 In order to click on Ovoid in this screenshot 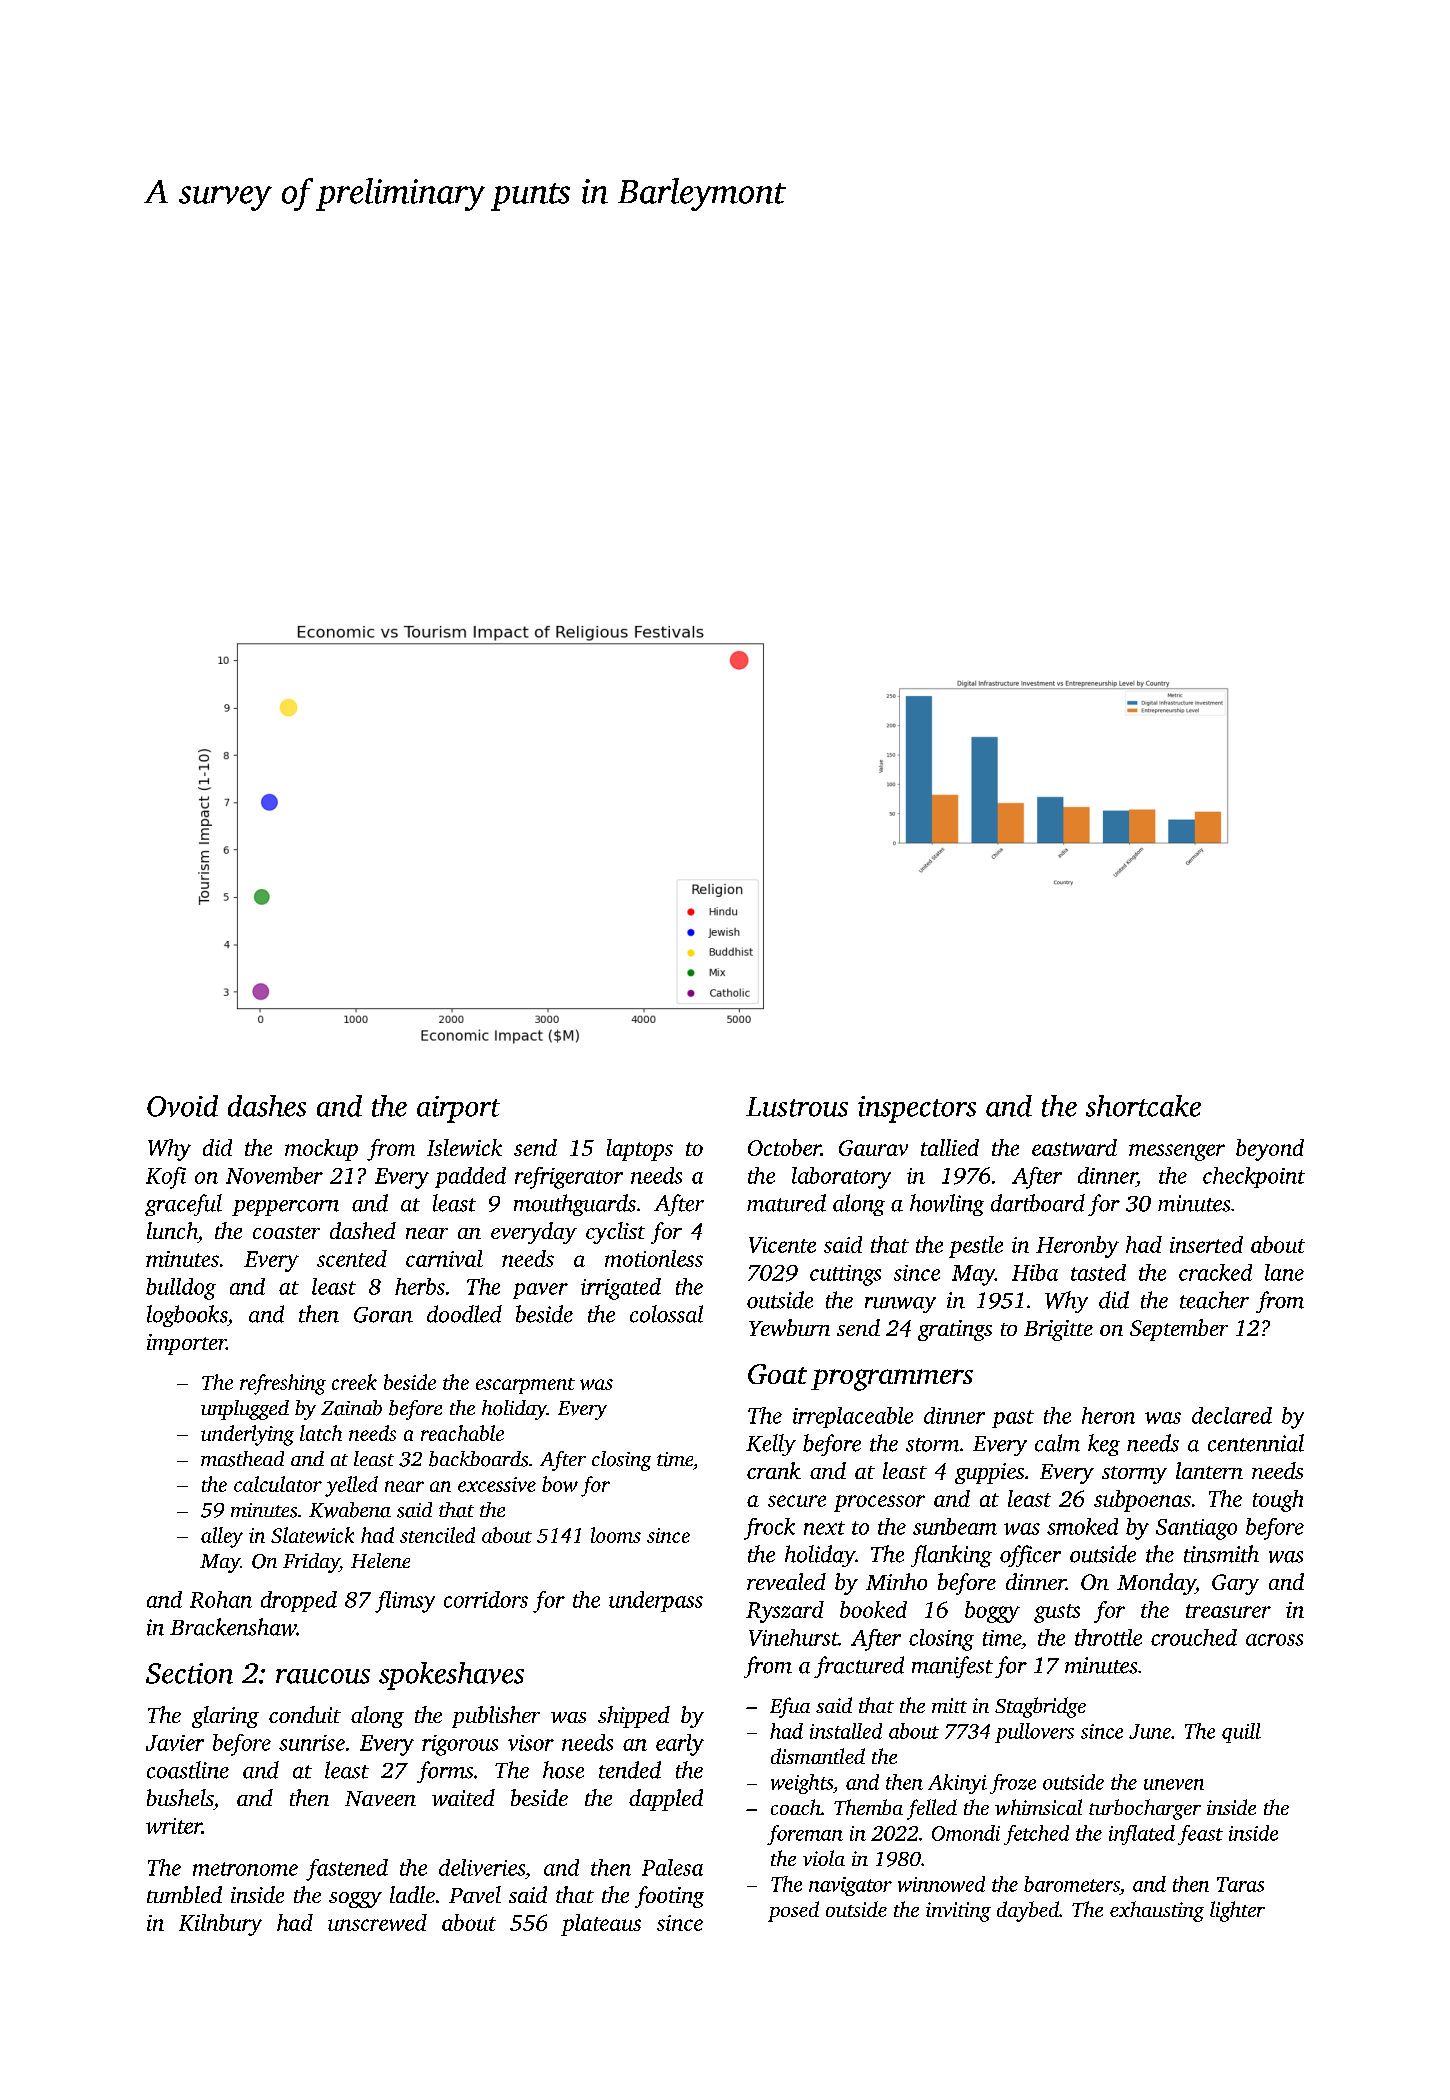, I will do `click(182, 1106)`.
